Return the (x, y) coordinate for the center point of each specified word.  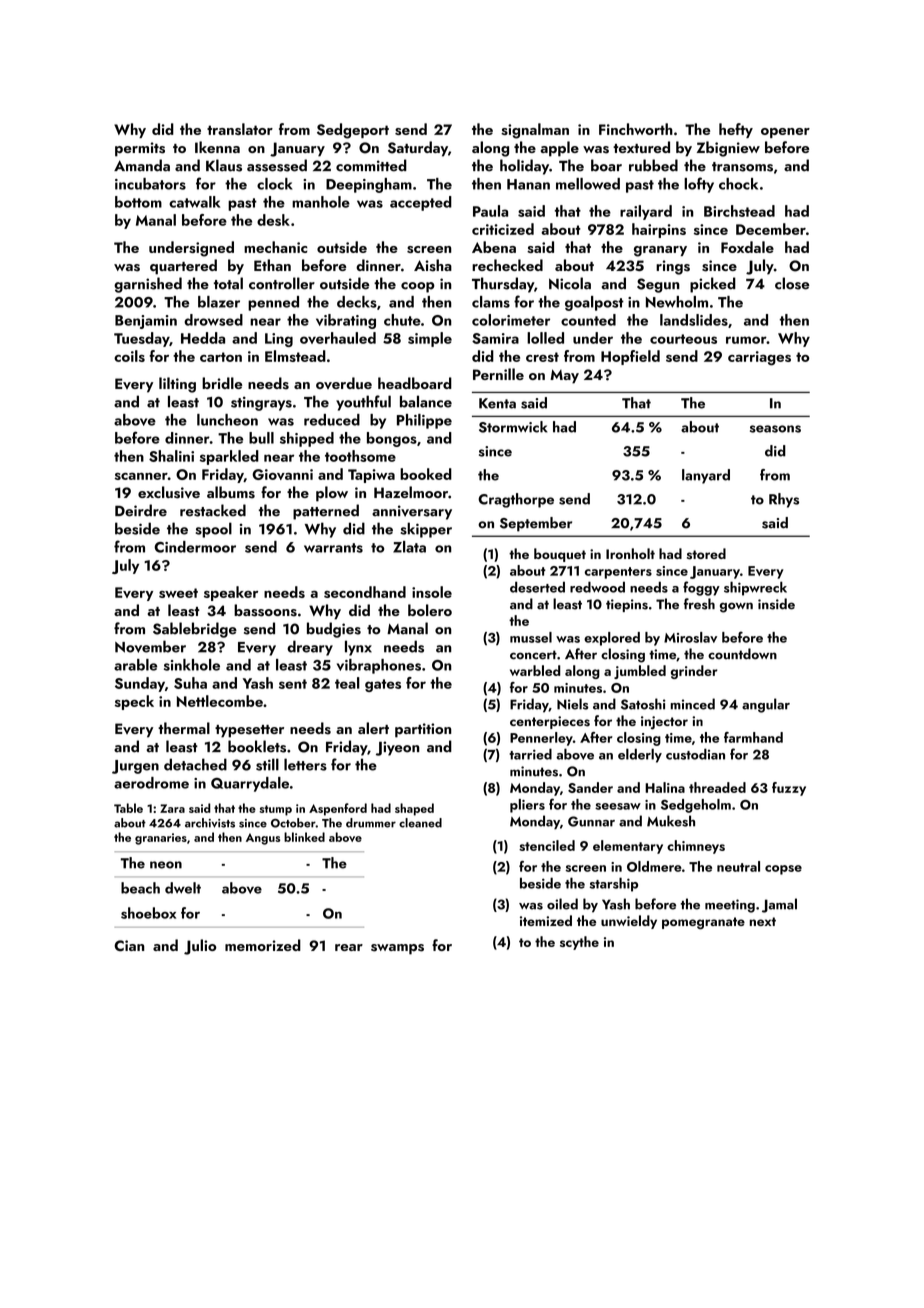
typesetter (249, 731)
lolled (545, 338)
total (228, 283)
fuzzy (789, 789)
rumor (746, 340)
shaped (414, 809)
